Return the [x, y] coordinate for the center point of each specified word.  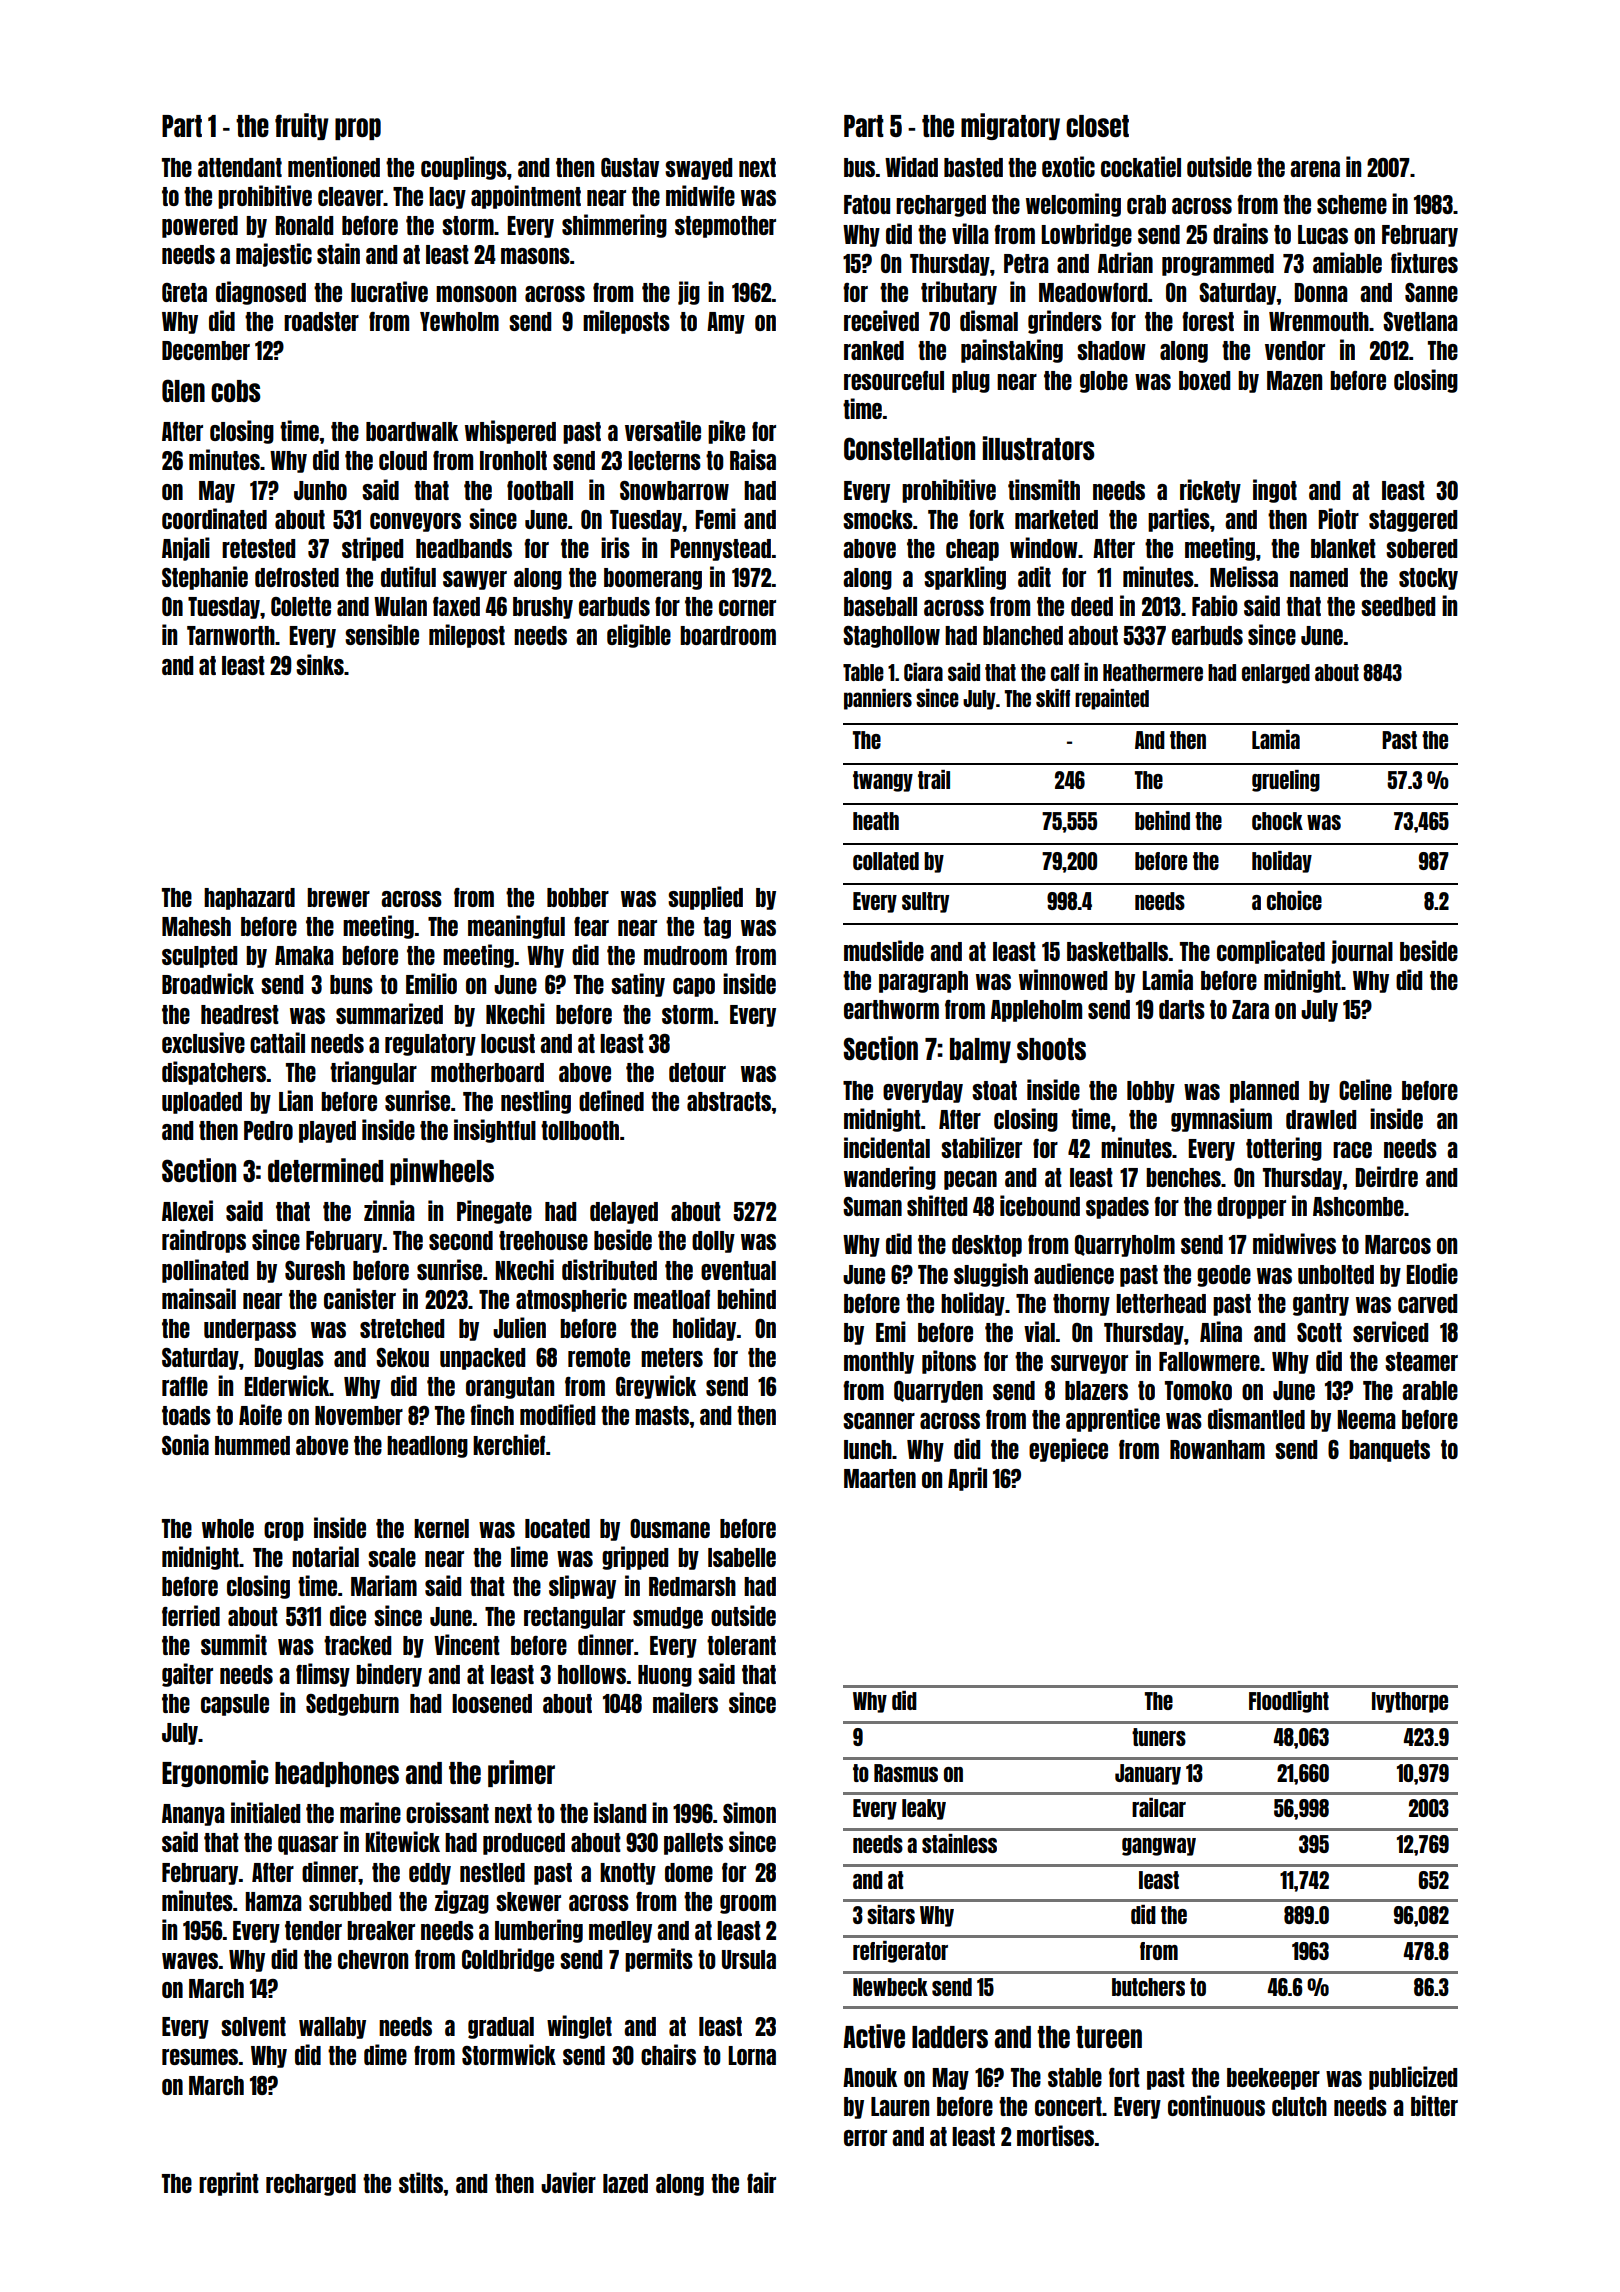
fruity [302, 126]
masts [662, 1415]
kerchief [509, 1444]
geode [1224, 1276]
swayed [698, 169]
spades [1117, 1208]
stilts [421, 2182]
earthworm [891, 1009]
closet [1097, 126]
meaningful [516, 927]
